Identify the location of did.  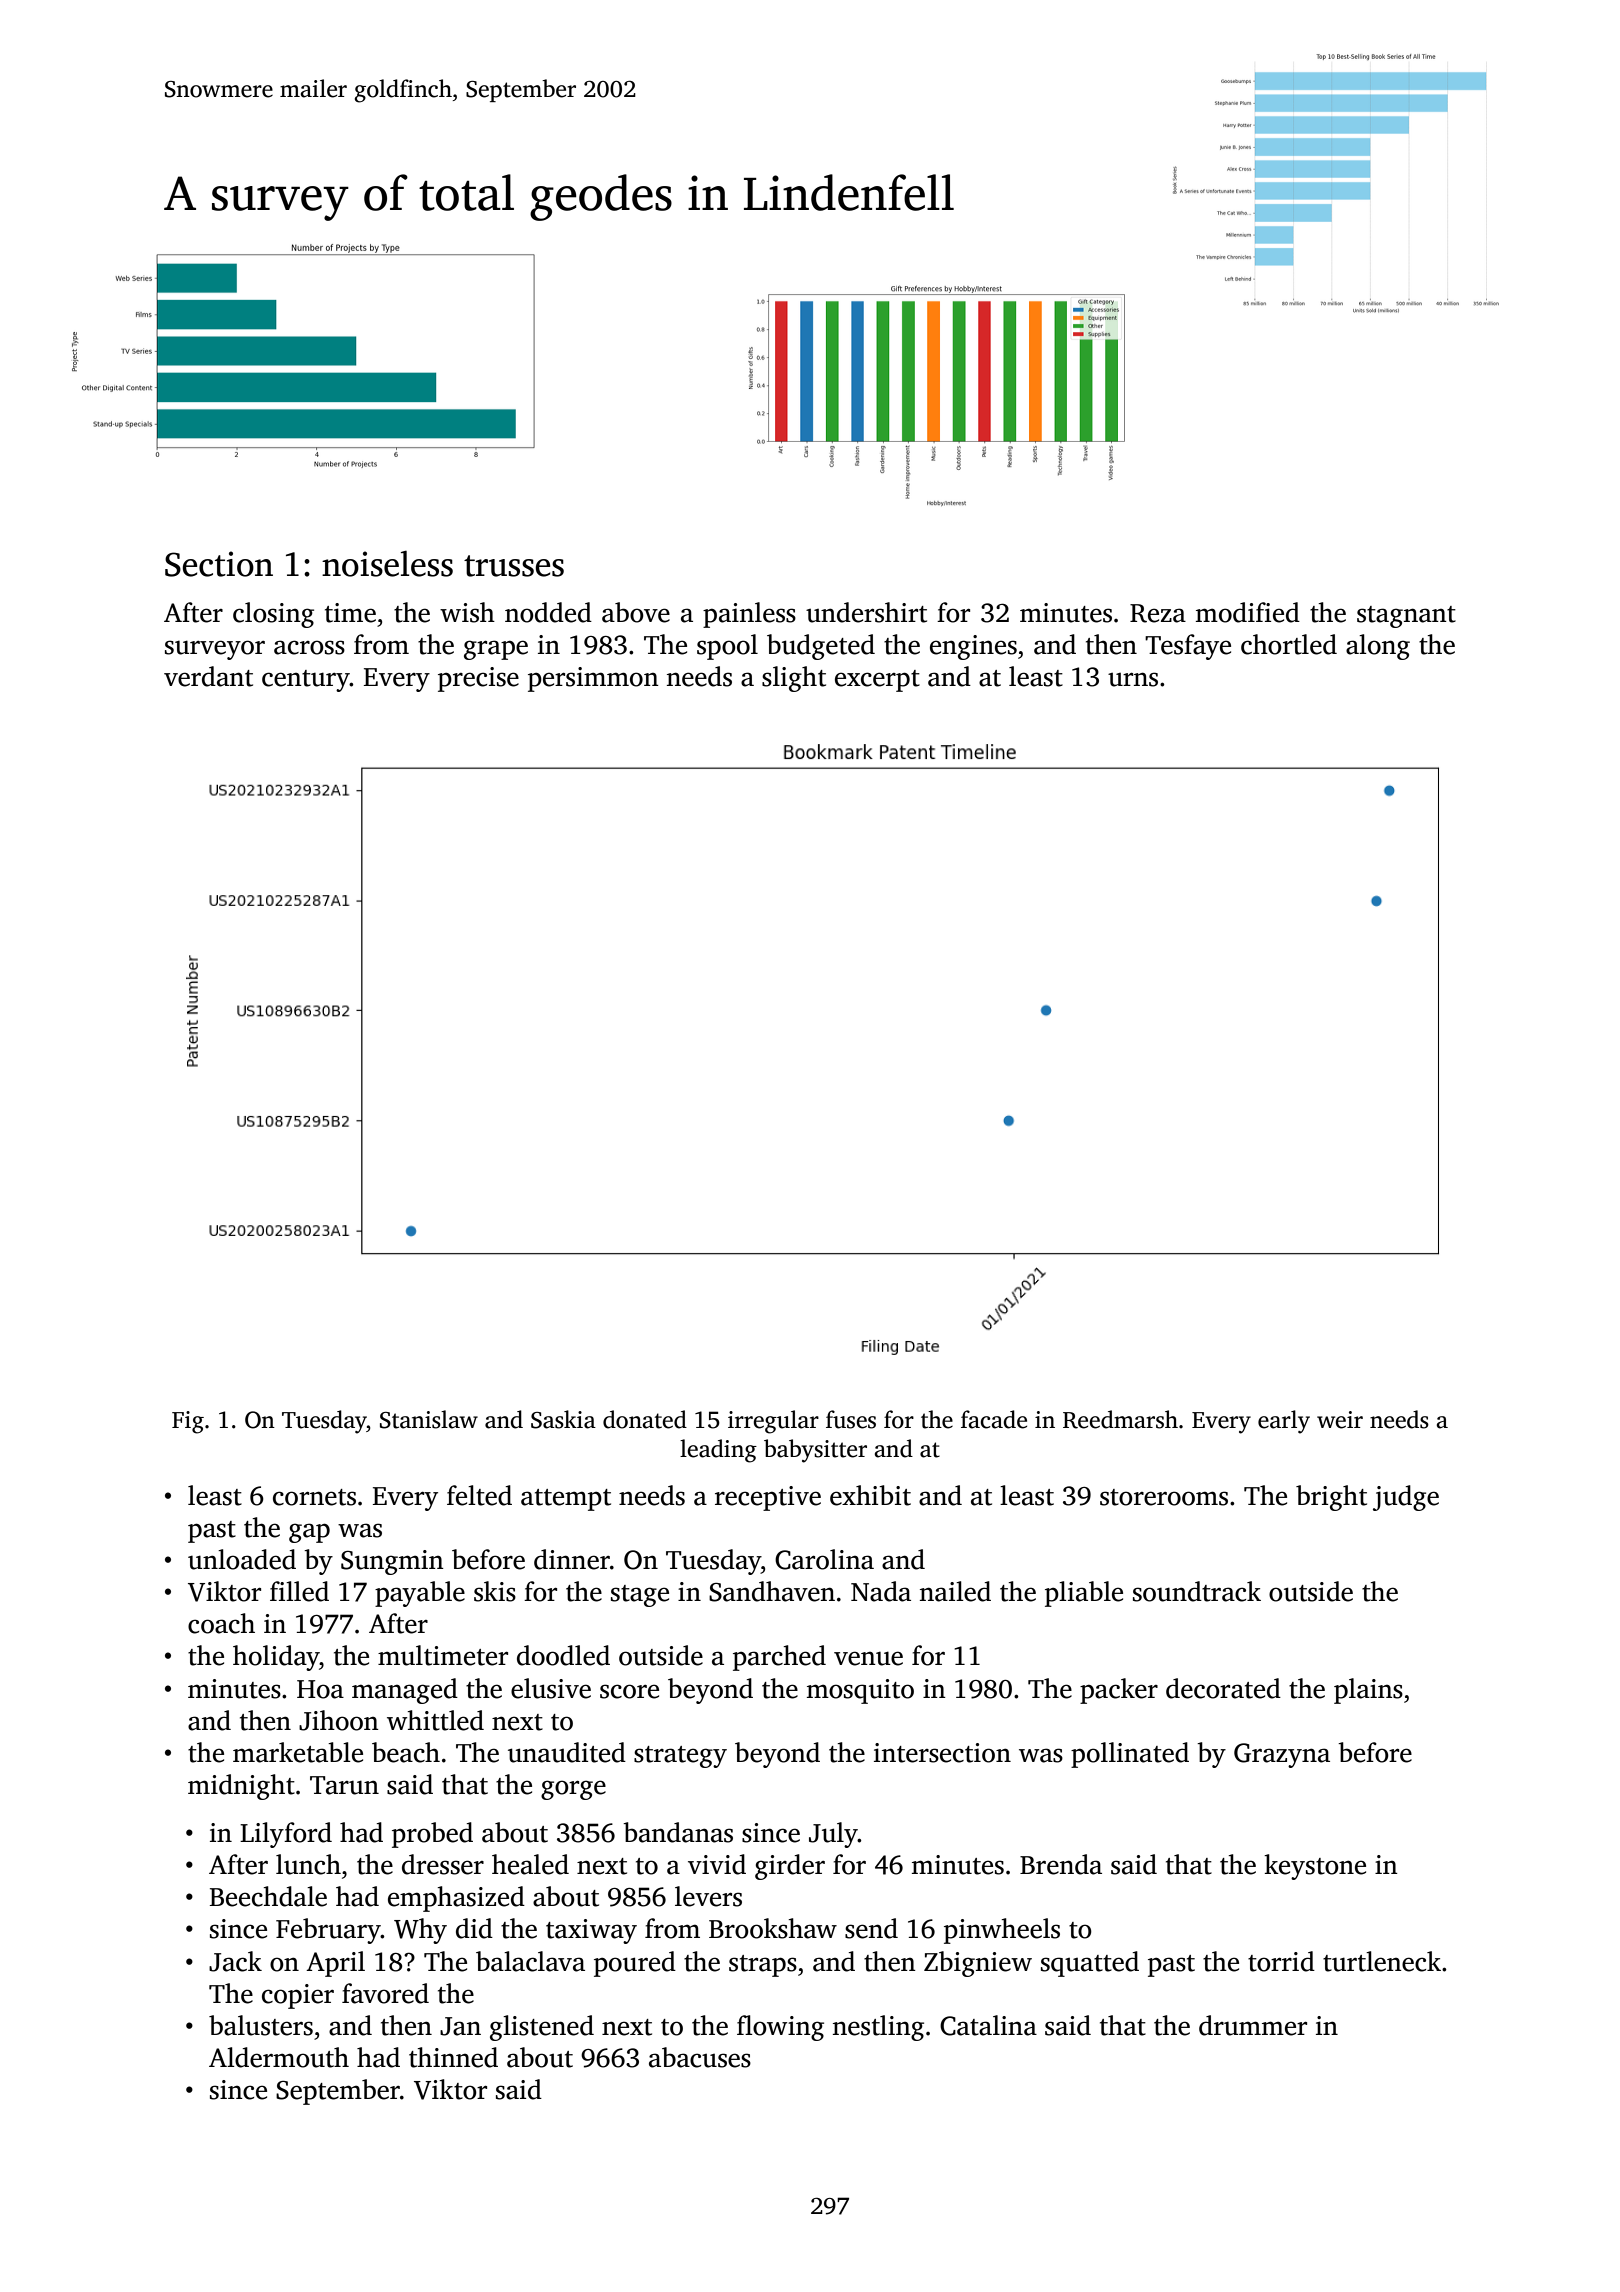
(474, 1928).
